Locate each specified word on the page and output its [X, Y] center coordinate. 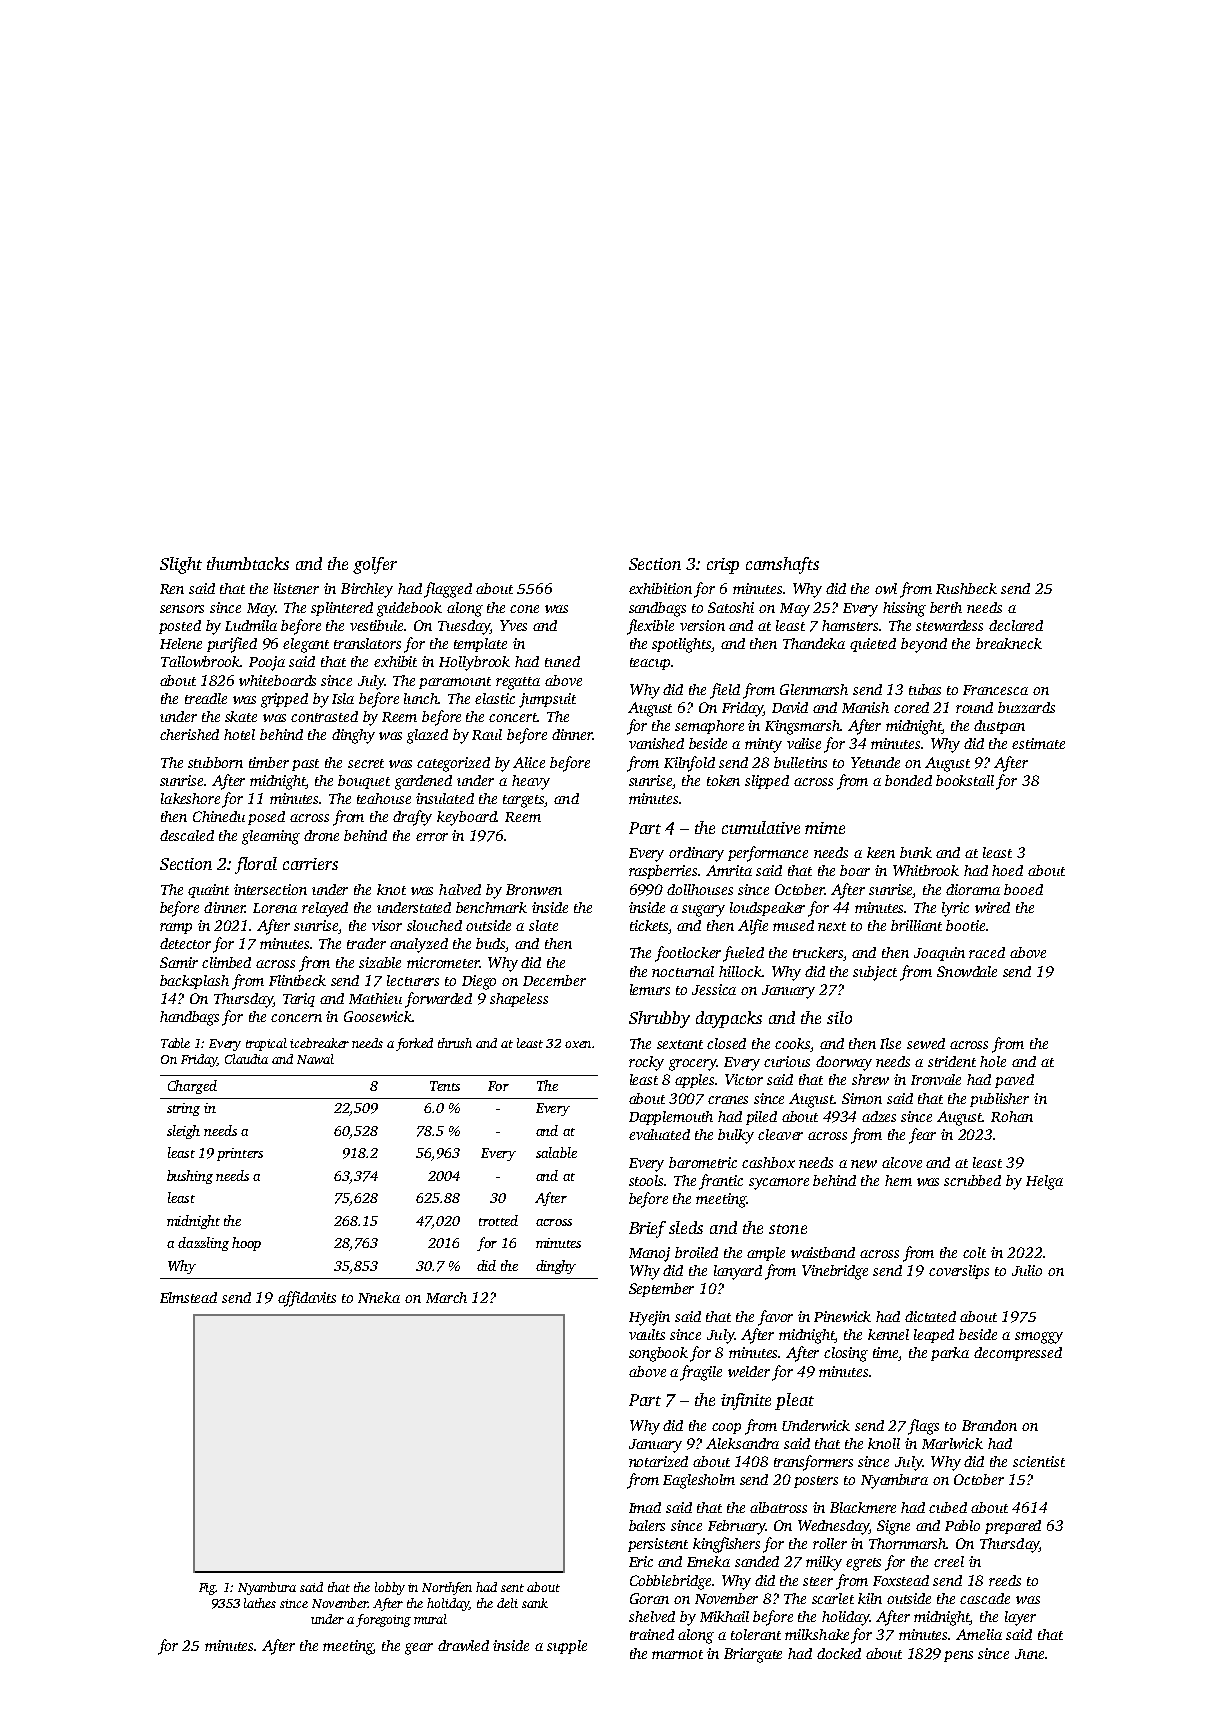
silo [839, 1017]
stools [647, 1180]
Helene [181, 643]
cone [524, 609]
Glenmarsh [814, 689]
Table [175, 1043]
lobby [390, 1588]
